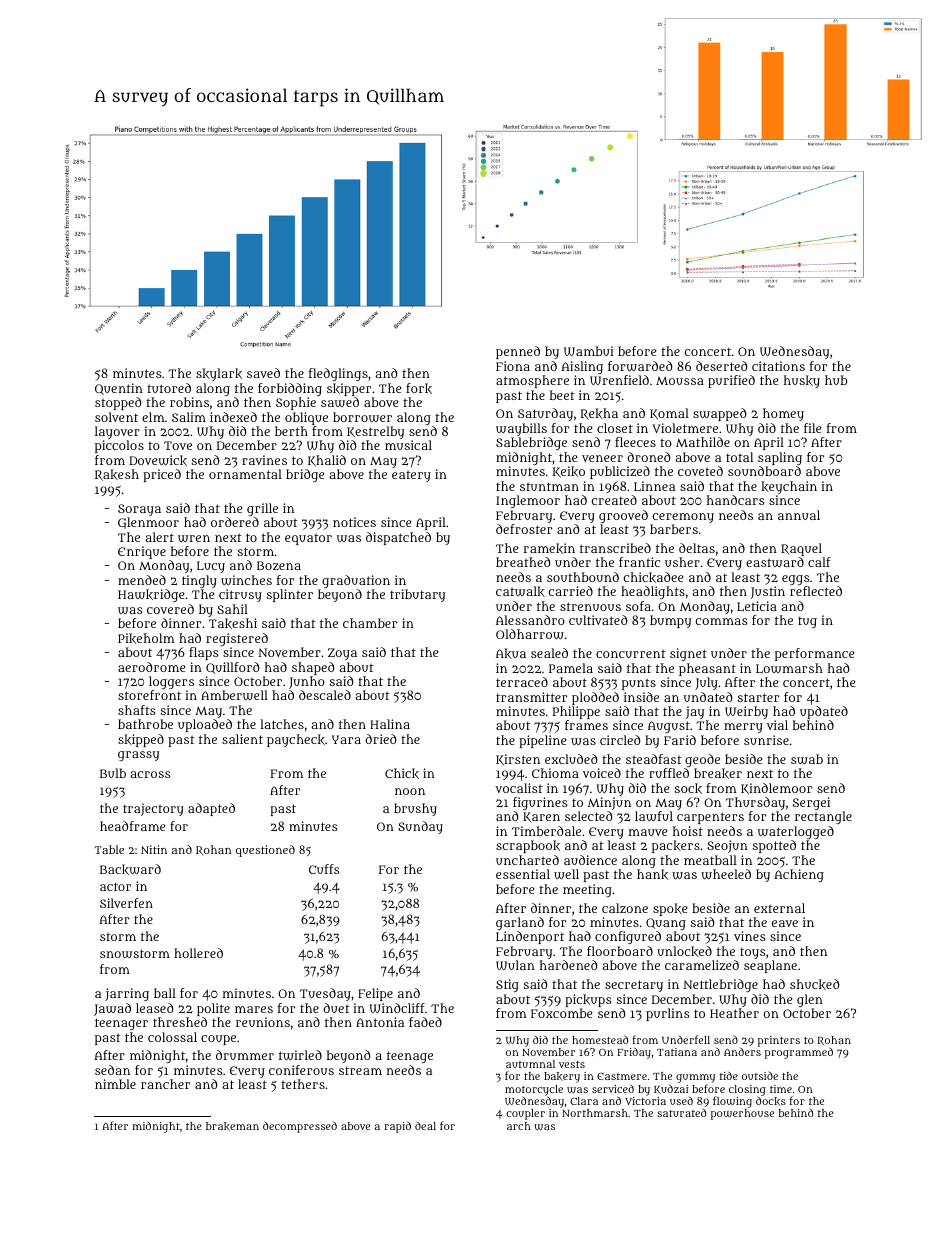 The height and width of the page is (1233, 952). Describe the element at coordinates (419, 388) in the page. I see `fork` at that location.
